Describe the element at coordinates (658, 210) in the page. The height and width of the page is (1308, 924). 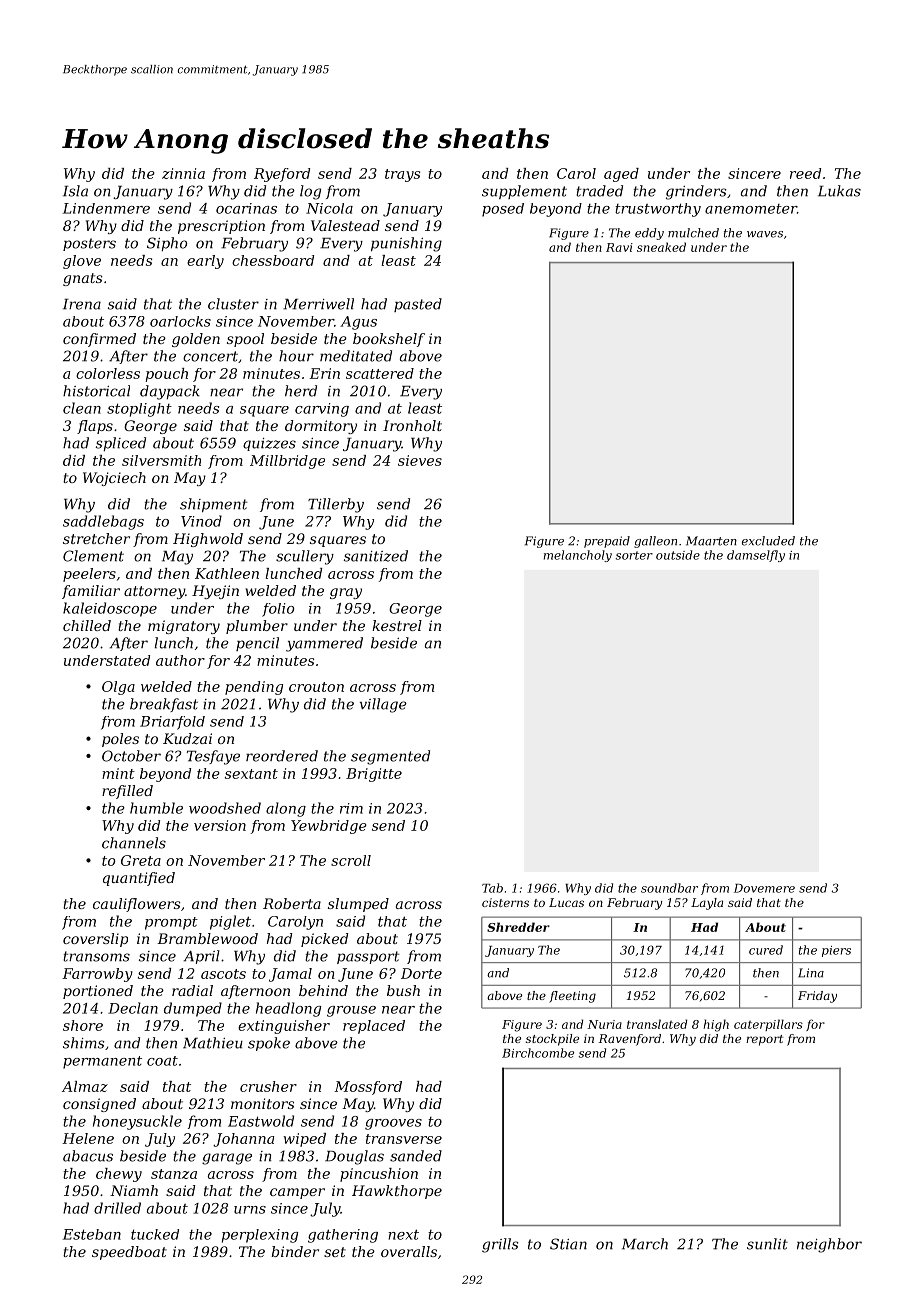
I see `trustworthy` at that location.
